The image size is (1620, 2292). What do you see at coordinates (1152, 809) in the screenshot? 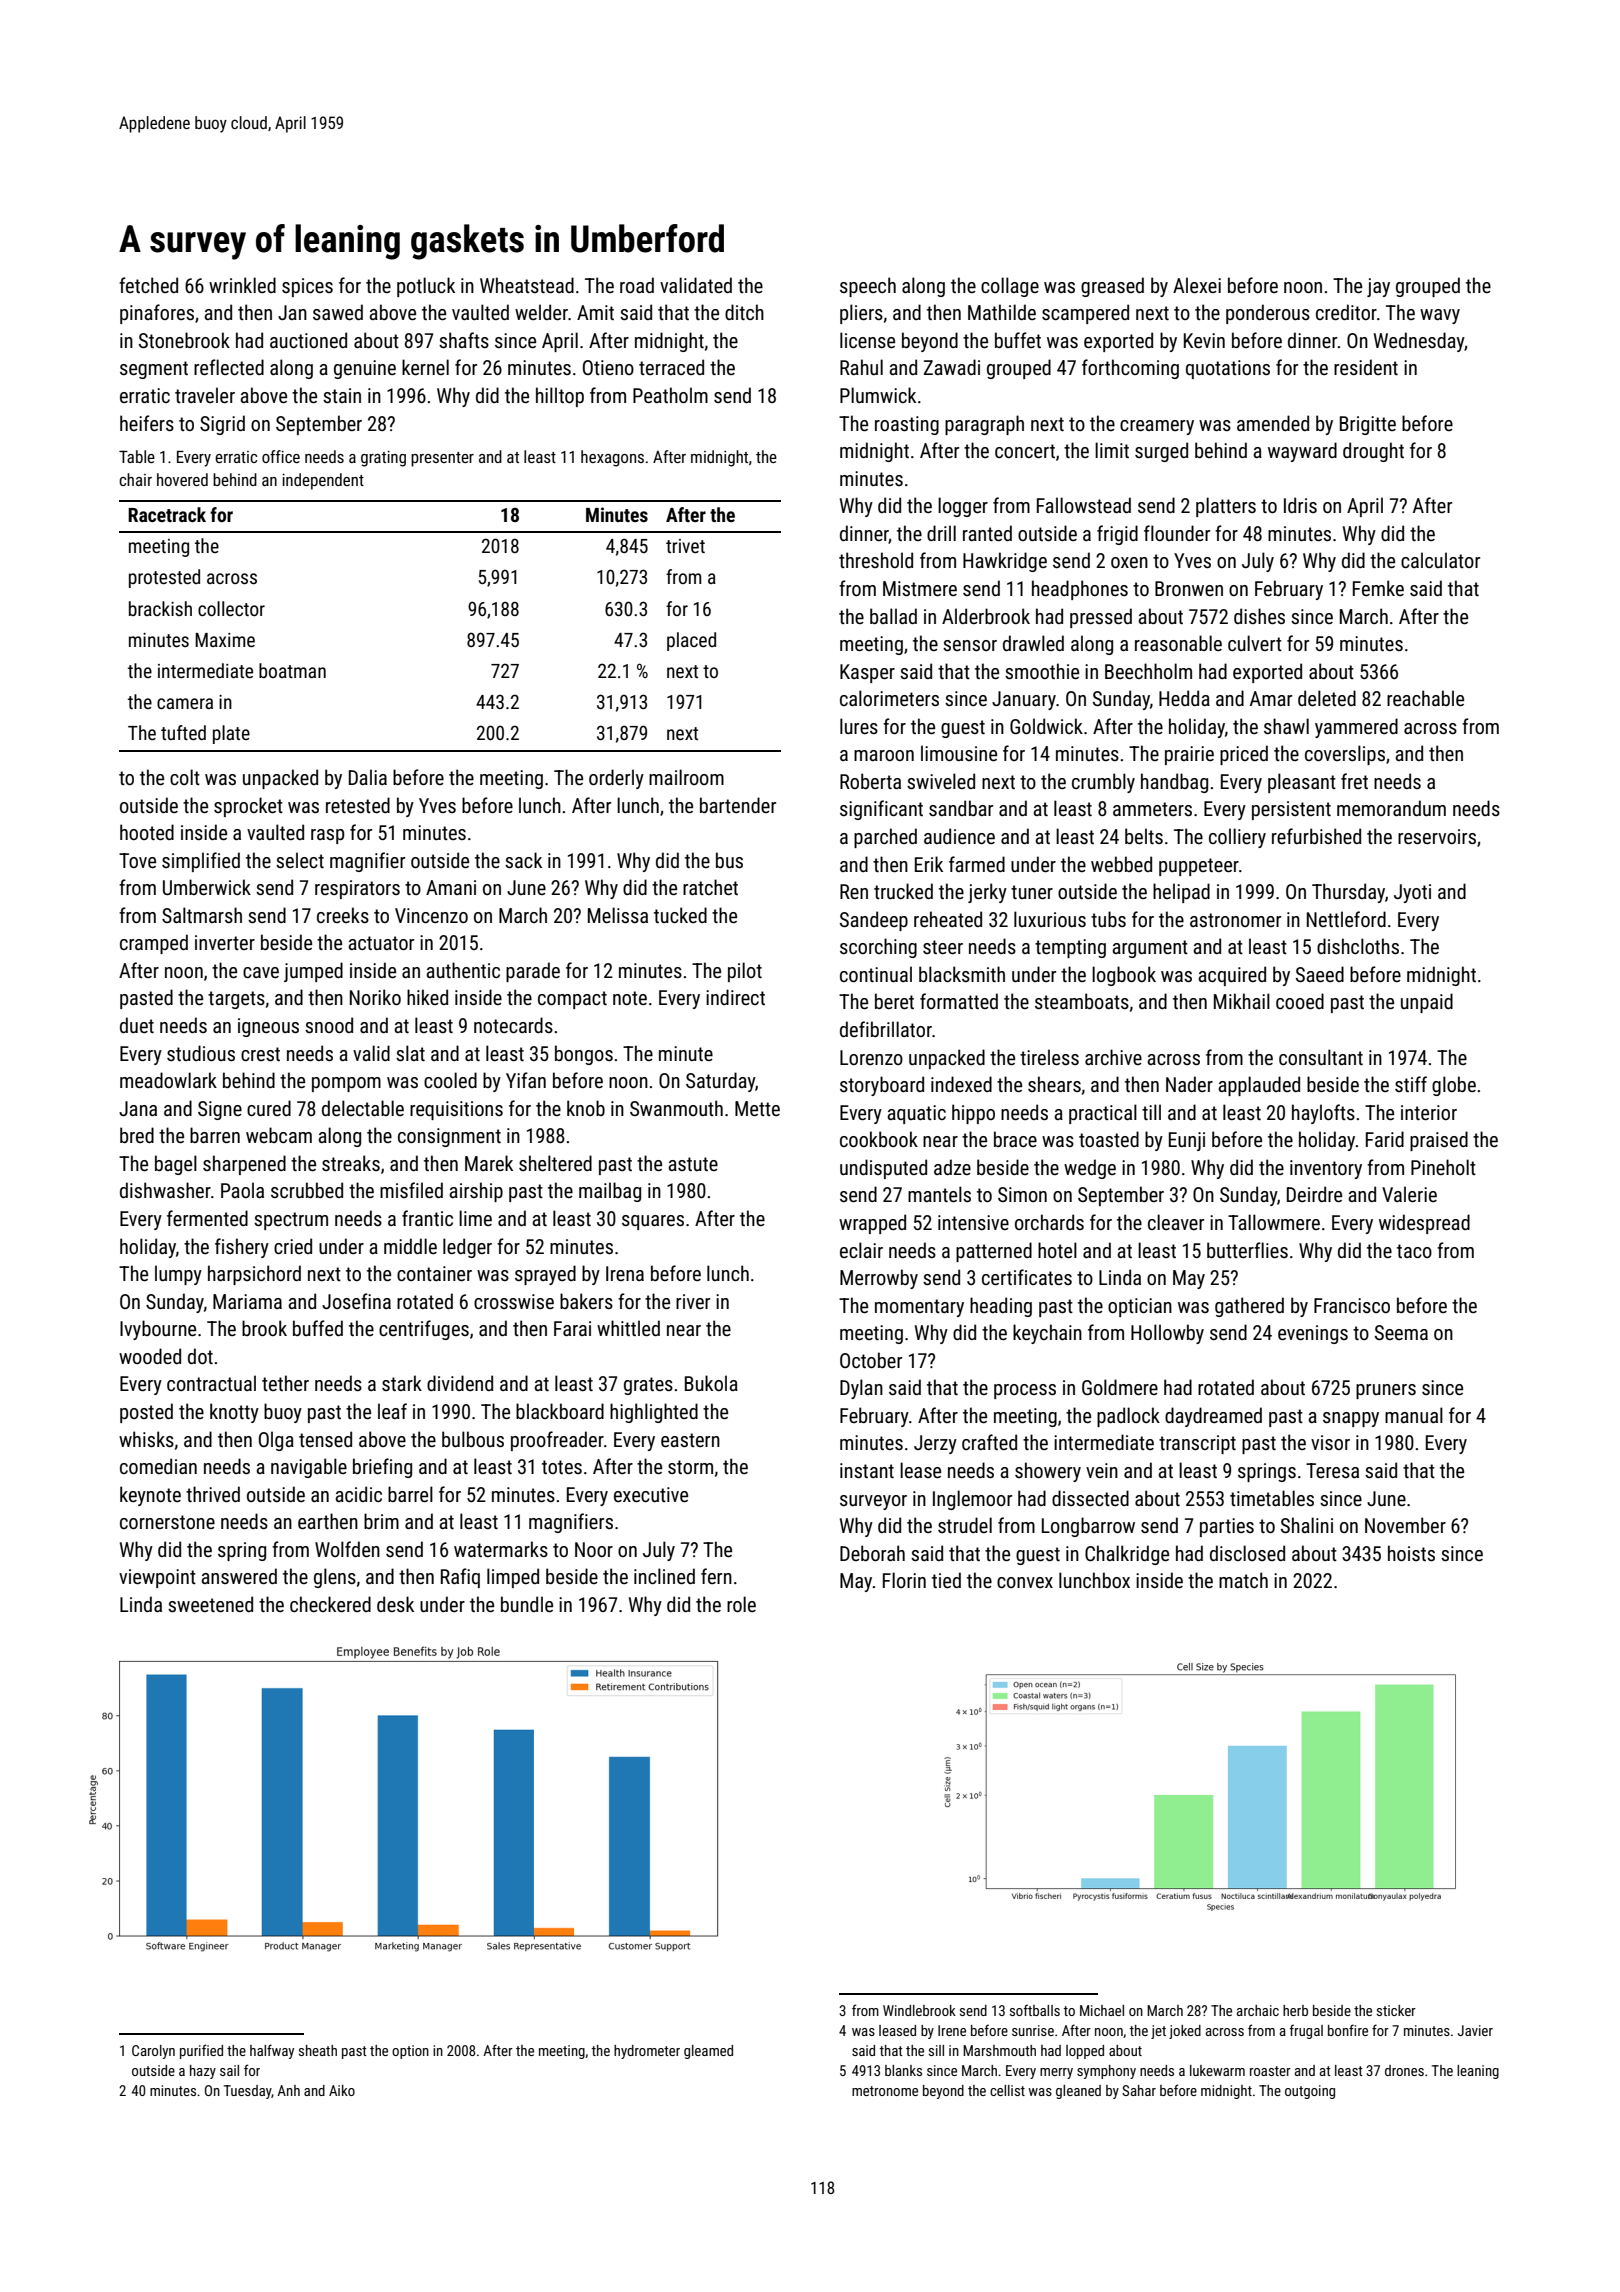
I see `ammeters` at bounding box center [1152, 809].
